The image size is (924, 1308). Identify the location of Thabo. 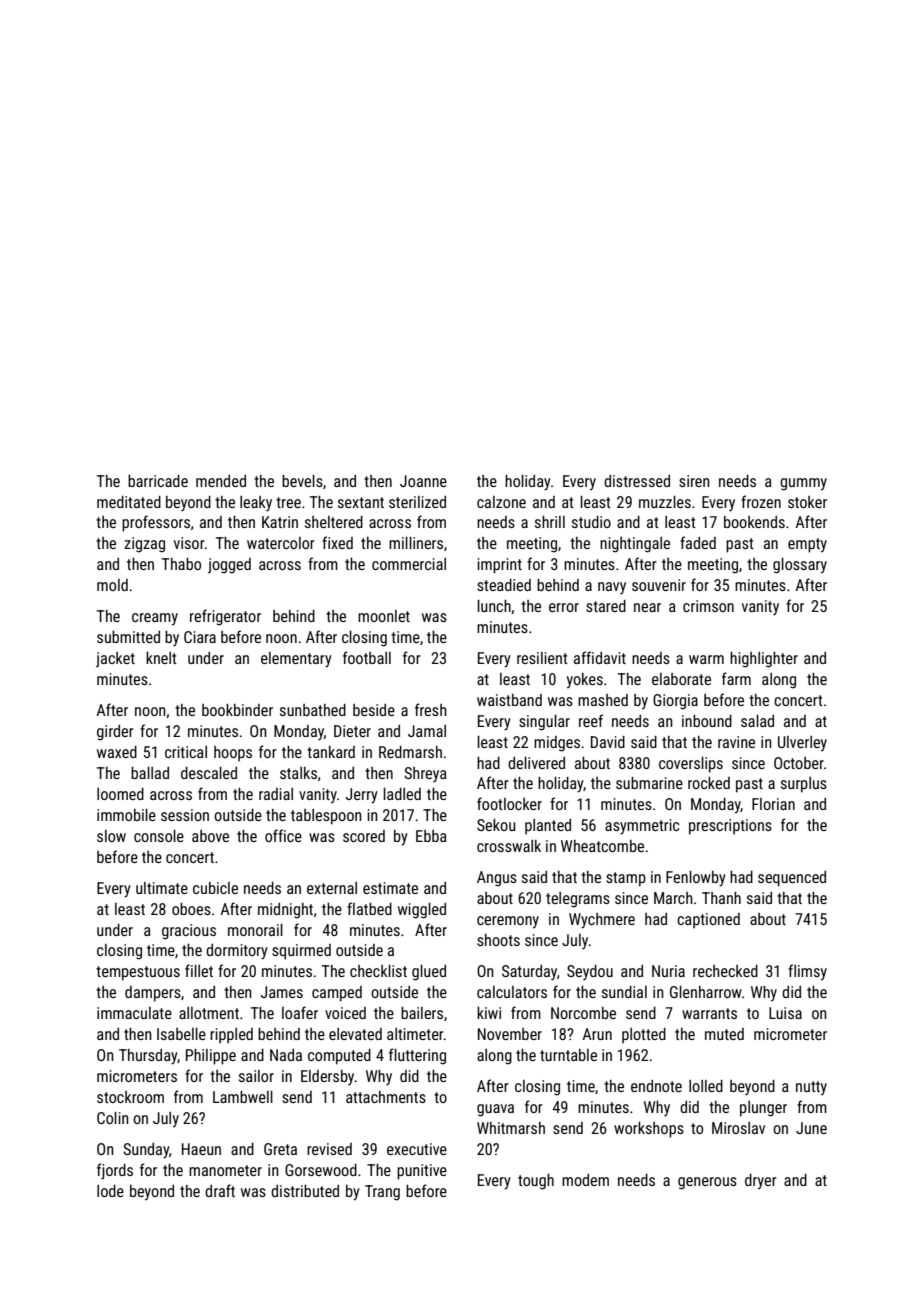
(181, 564).
